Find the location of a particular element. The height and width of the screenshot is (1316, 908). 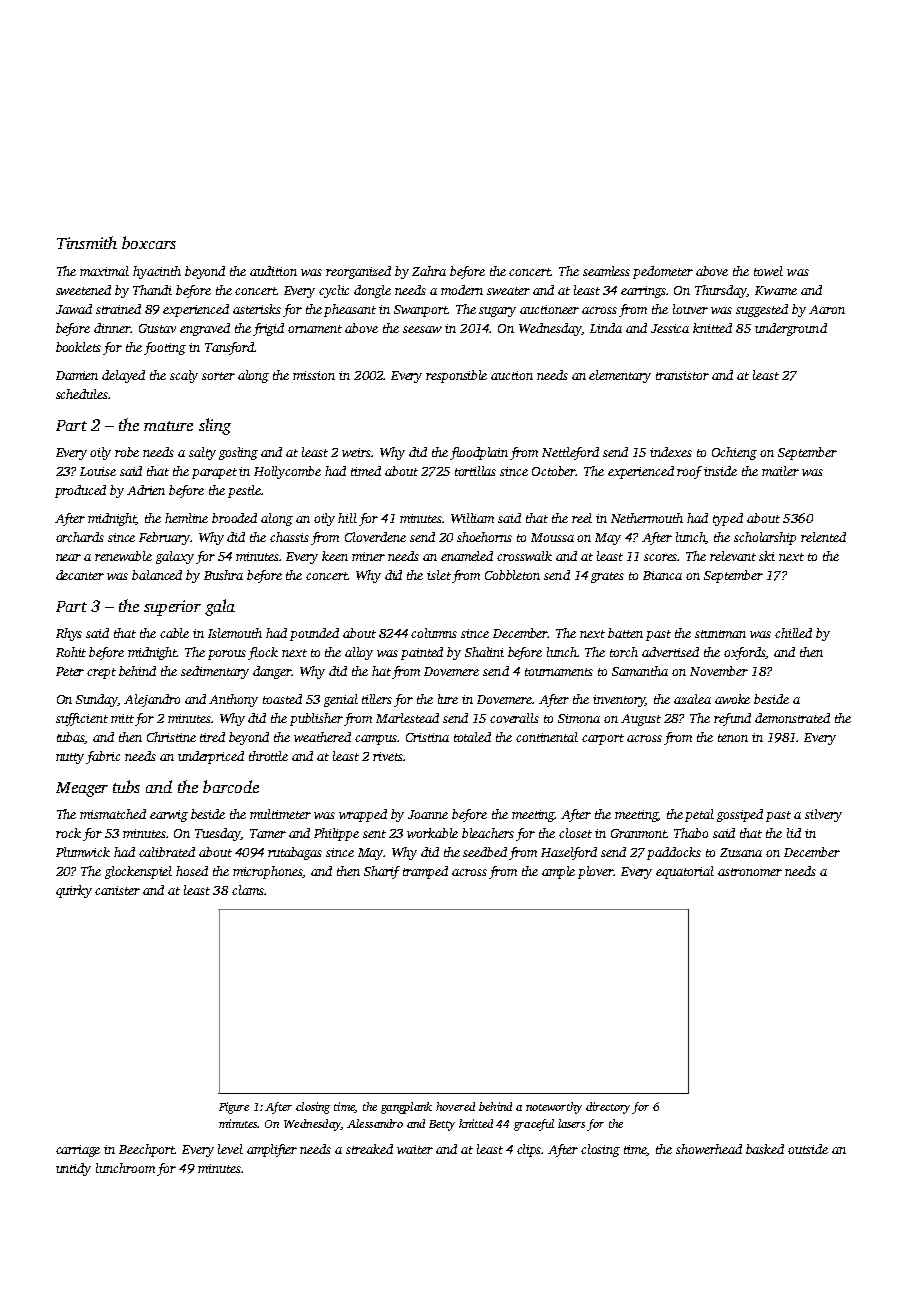

hovered is located at coordinates (455, 1106).
